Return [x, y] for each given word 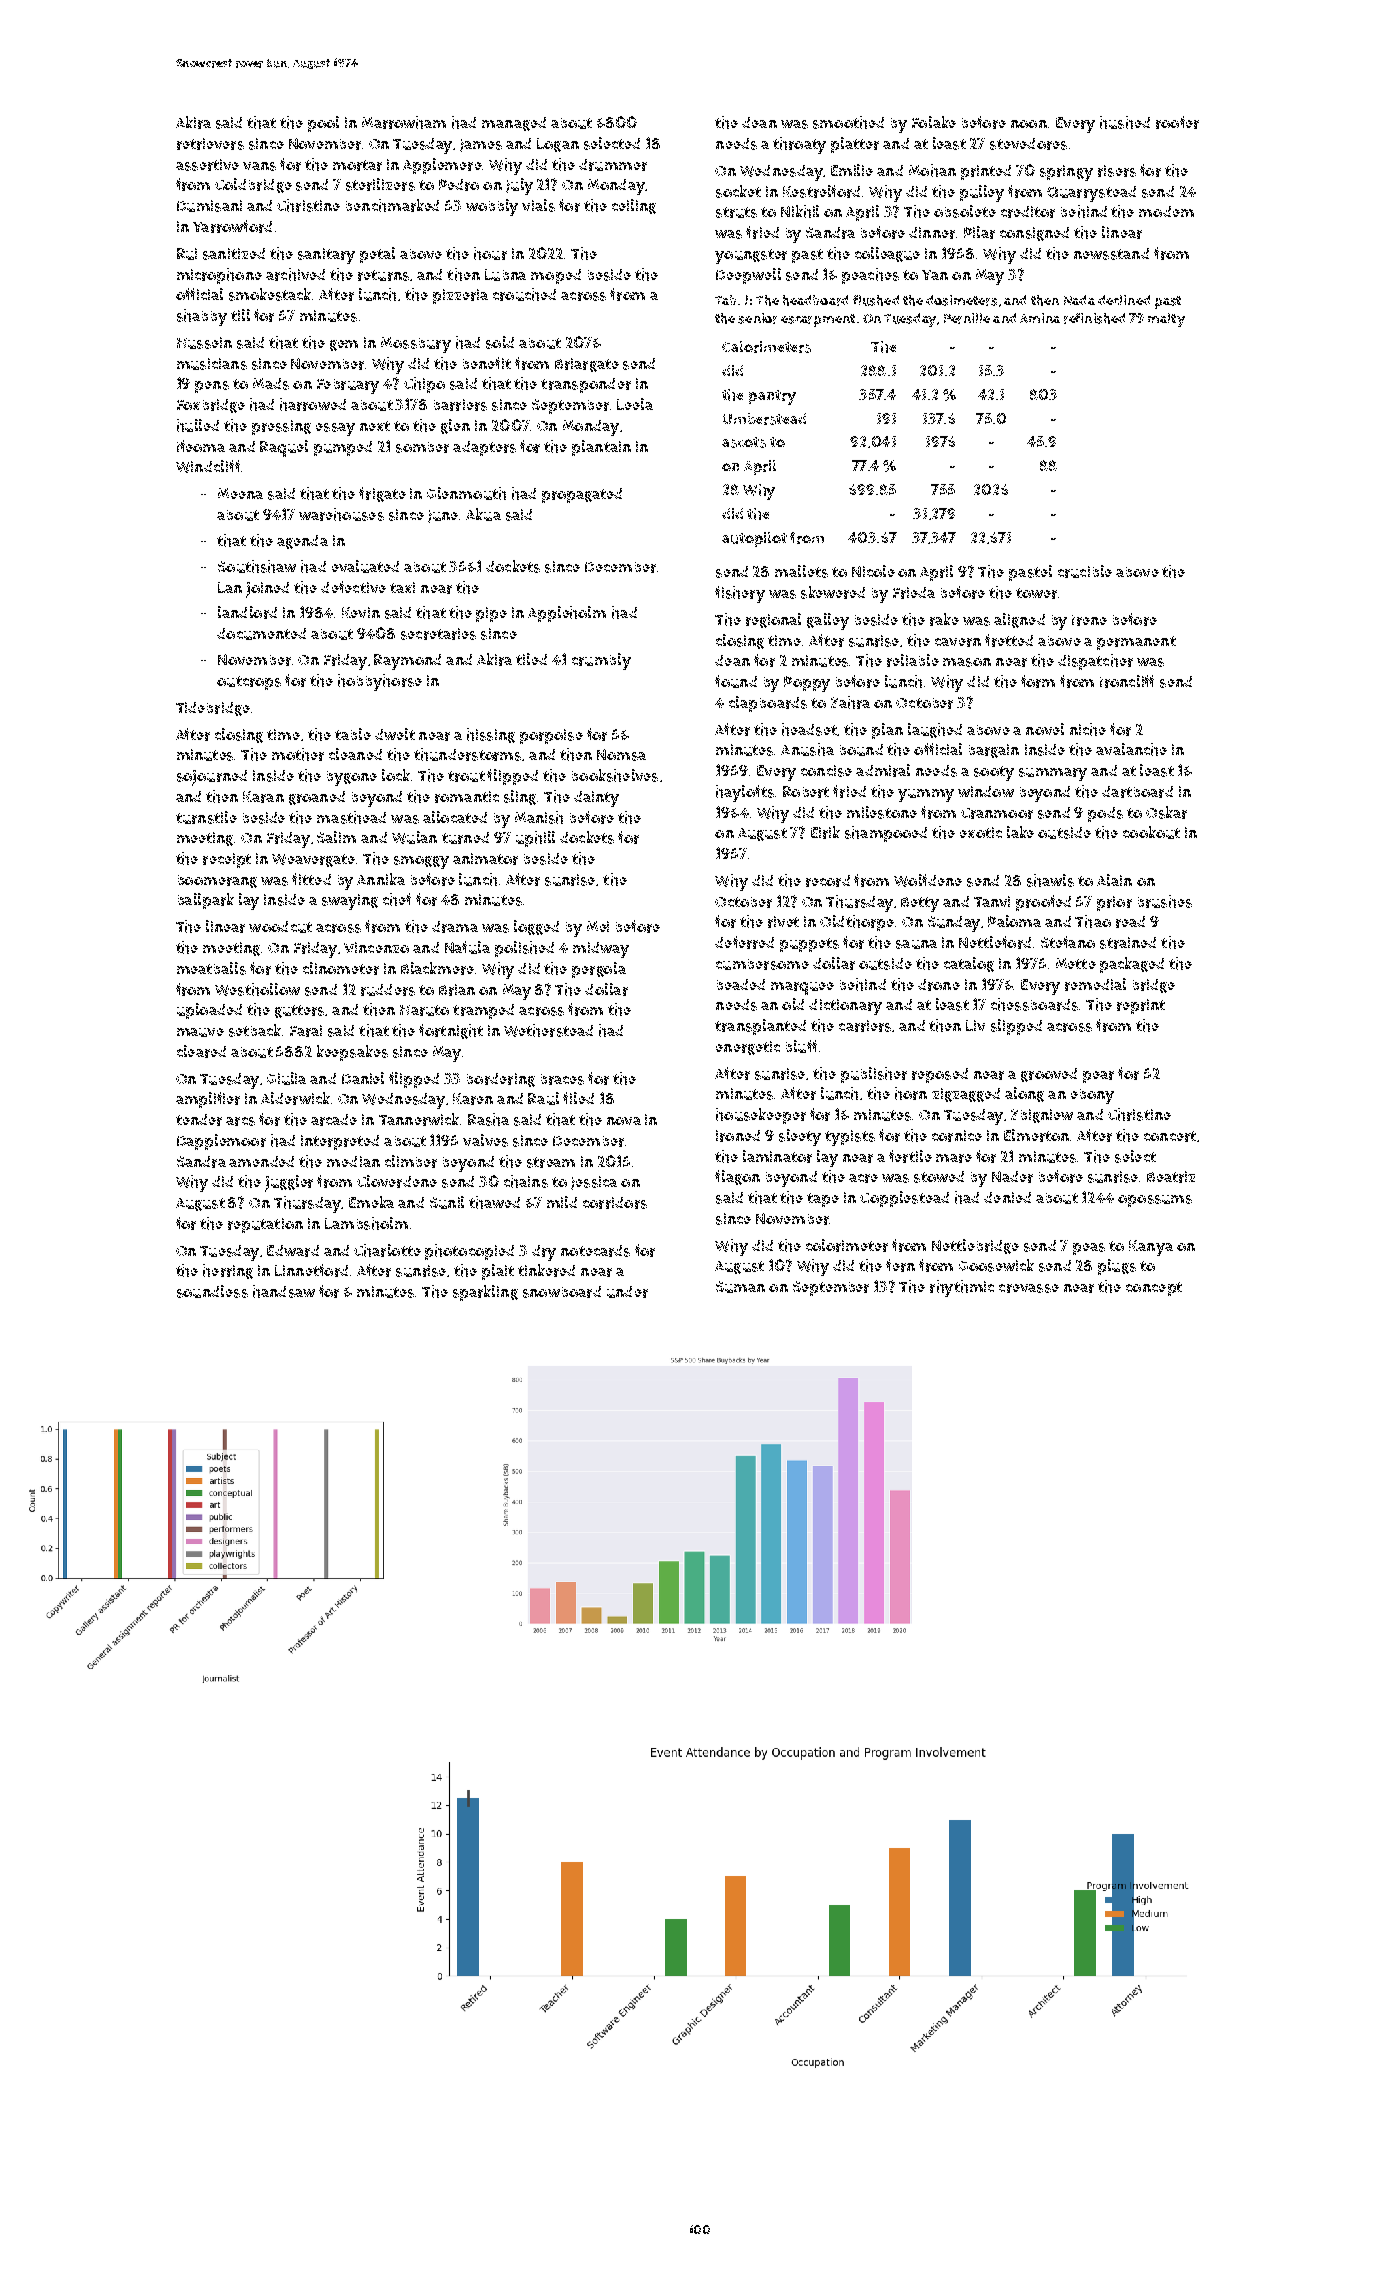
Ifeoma [201, 446]
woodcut [280, 927]
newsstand [1111, 254]
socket [738, 191]
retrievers [210, 144]
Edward [293, 1251]
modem [1166, 211]
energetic [748, 1048]
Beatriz [1171, 1177]
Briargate [587, 365]
